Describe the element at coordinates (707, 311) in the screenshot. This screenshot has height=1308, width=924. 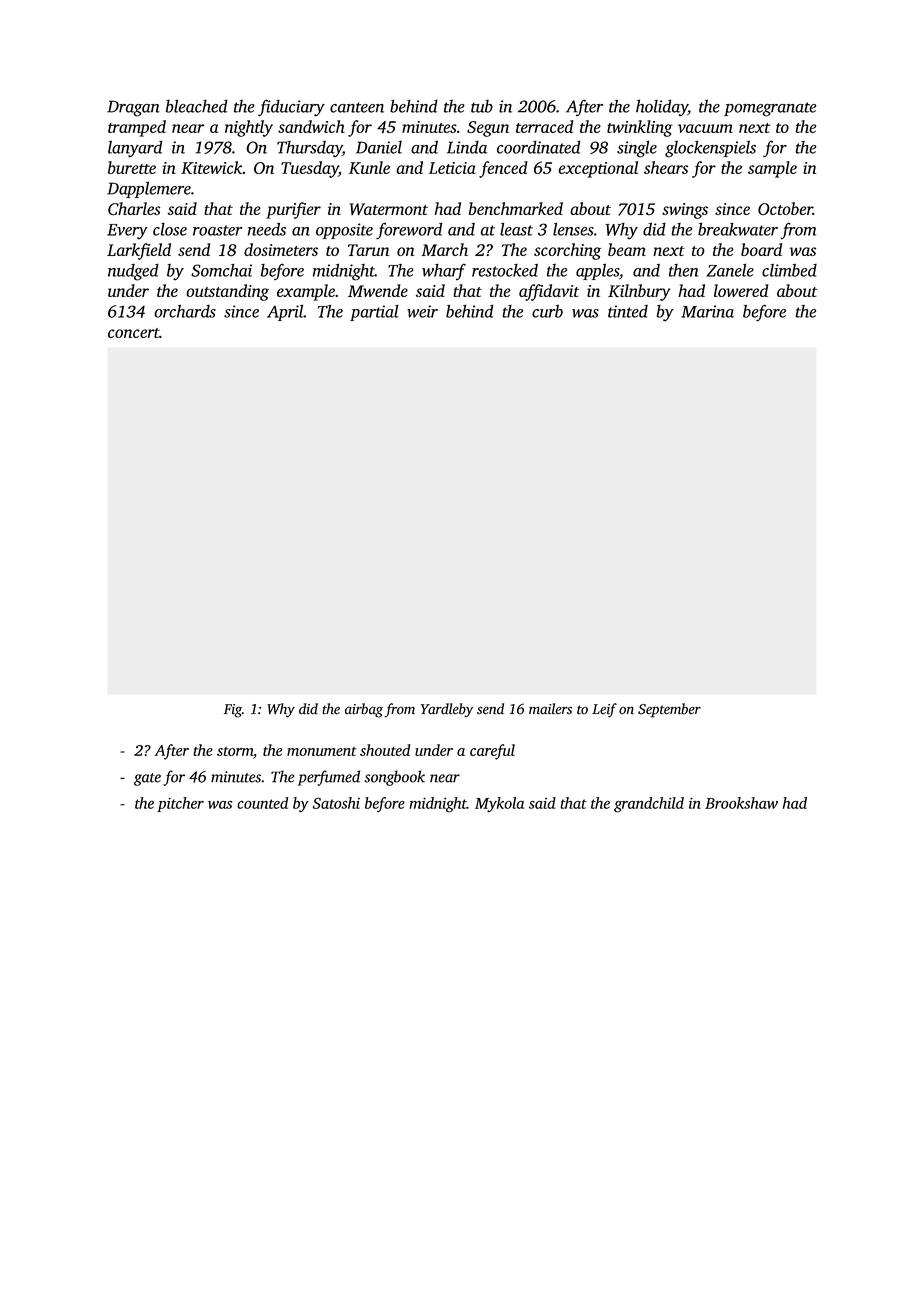
I see `Marina` at that location.
